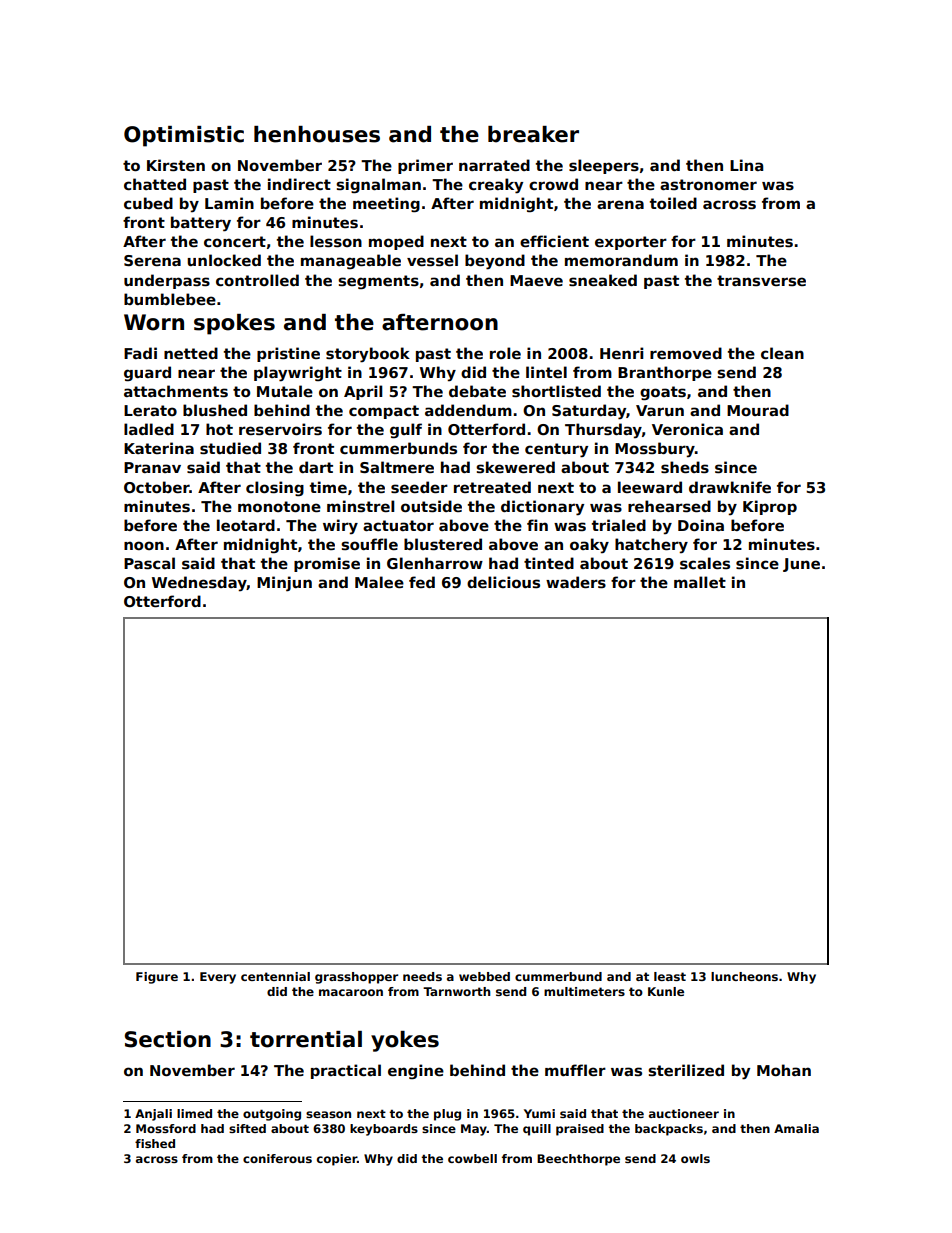 The height and width of the screenshot is (1233, 952). Describe the element at coordinates (686, 1070) in the screenshot. I see `sterilized` at that location.
